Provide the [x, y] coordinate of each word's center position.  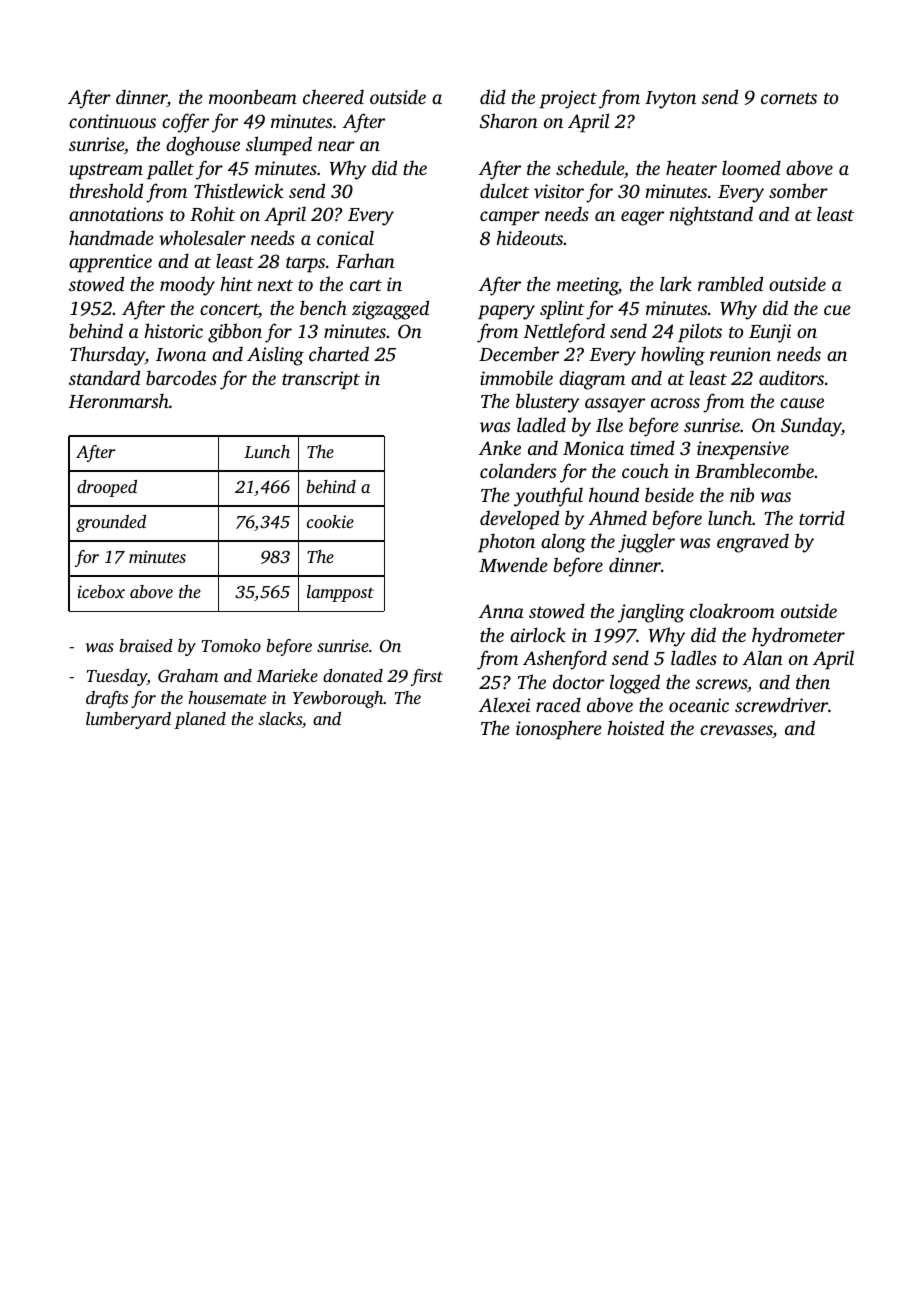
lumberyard [128, 720]
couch [645, 470]
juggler [646, 543]
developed [519, 520]
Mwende [513, 564]
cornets [789, 98]
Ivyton [670, 100]
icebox [101, 591]
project [568, 99]
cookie [330, 521]
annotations [116, 214]
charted [339, 353]
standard [104, 377]
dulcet [504, 190]
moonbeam [253, 96]
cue [837, 310]
